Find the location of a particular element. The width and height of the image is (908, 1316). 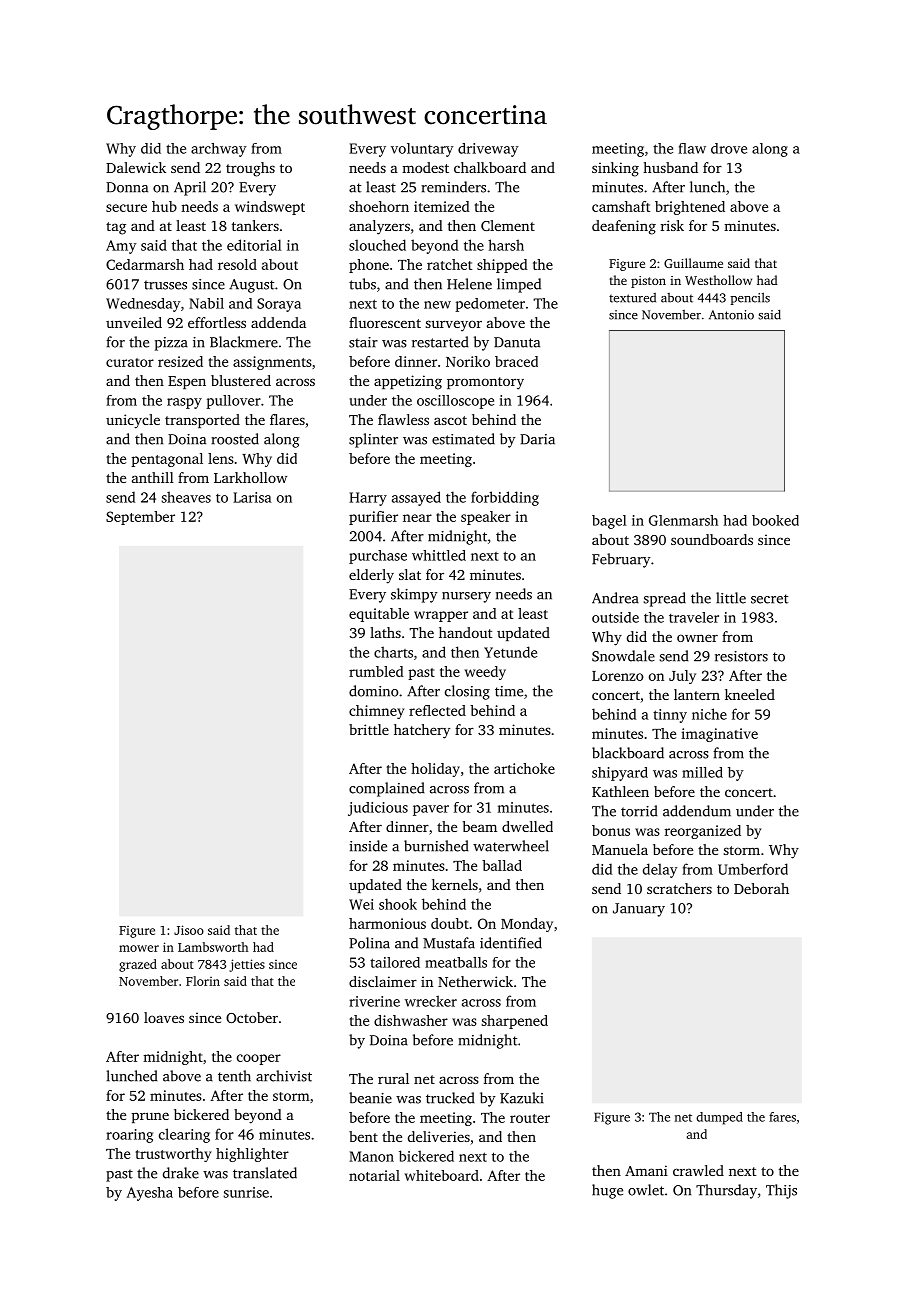

Thursday is located at coordinates (726, 1191).
